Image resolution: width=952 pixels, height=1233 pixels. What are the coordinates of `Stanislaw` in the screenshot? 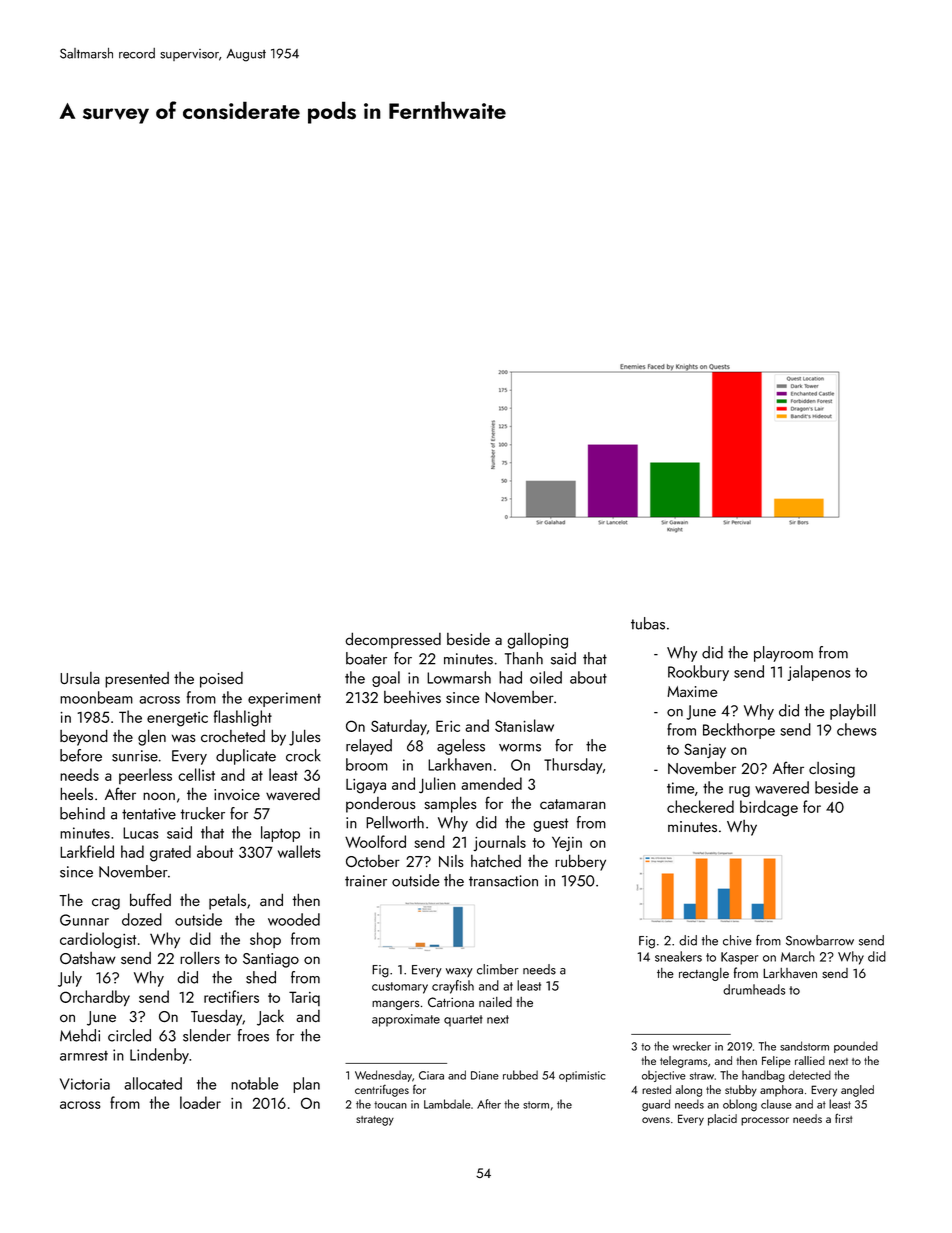 It's located at (524, 725).
